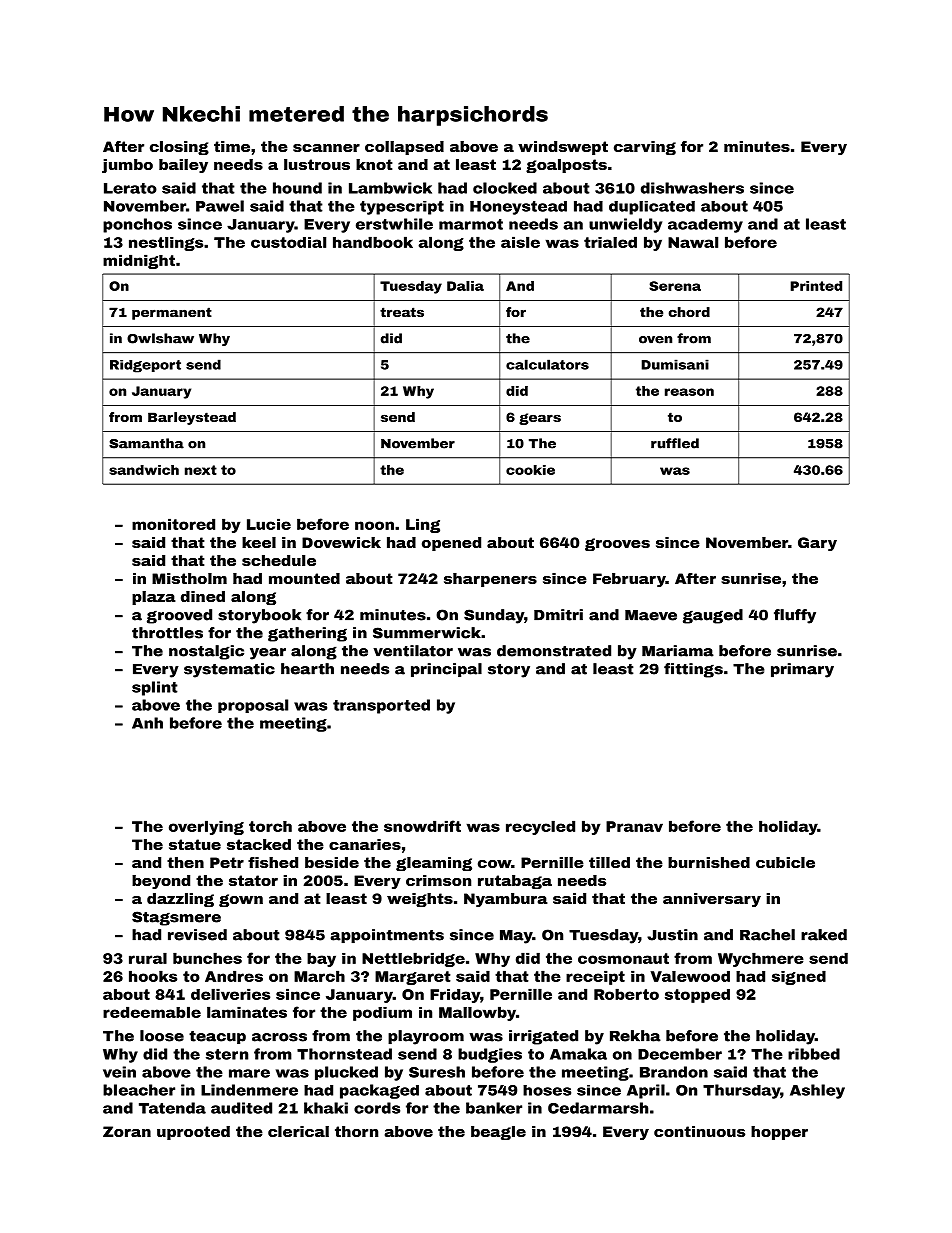 This screenshot has width=952, height=1233. Describe the element at coordinates (161, 882) in the screenshot. I see `beyond` at that location.
